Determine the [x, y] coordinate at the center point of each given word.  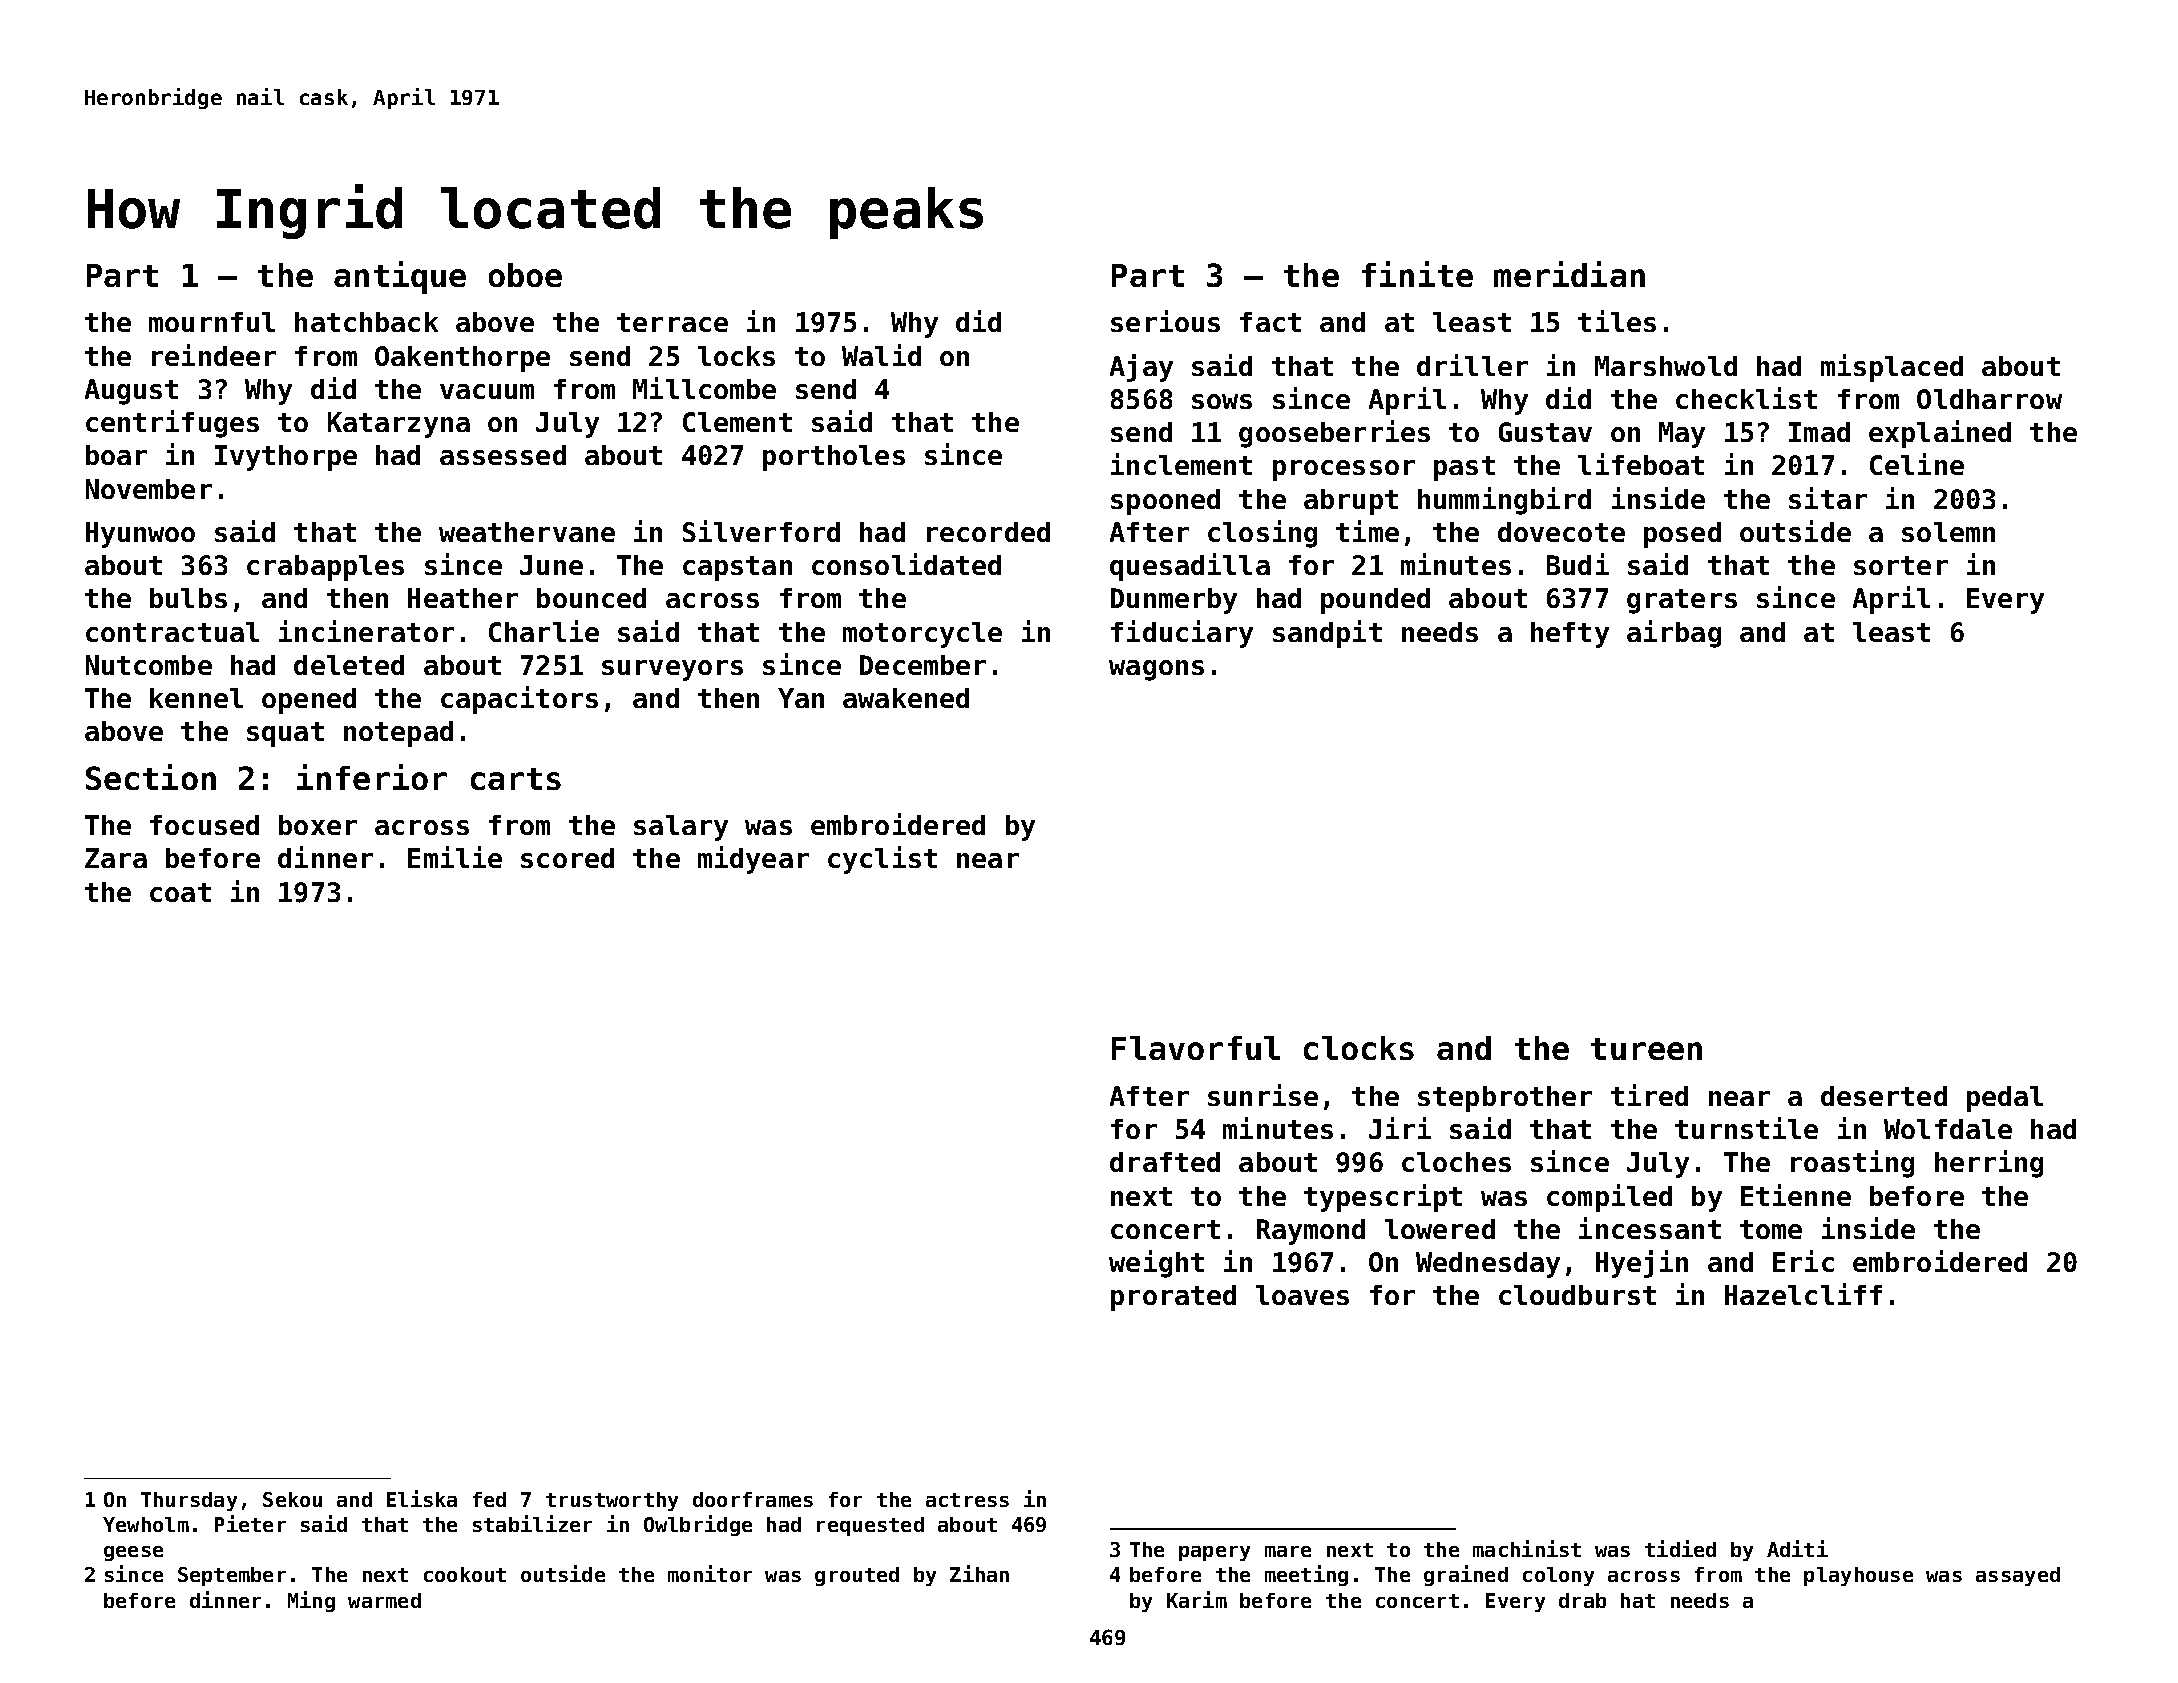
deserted [1884, 1096]
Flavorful [1196, 1048]
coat [180, 892]
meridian [1569, 274]
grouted [857, 1576]
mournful [212, 322]
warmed [384, 1600]
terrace [672, 322]
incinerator [366, 631]
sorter [1901, 565]
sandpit [1327, 634]
